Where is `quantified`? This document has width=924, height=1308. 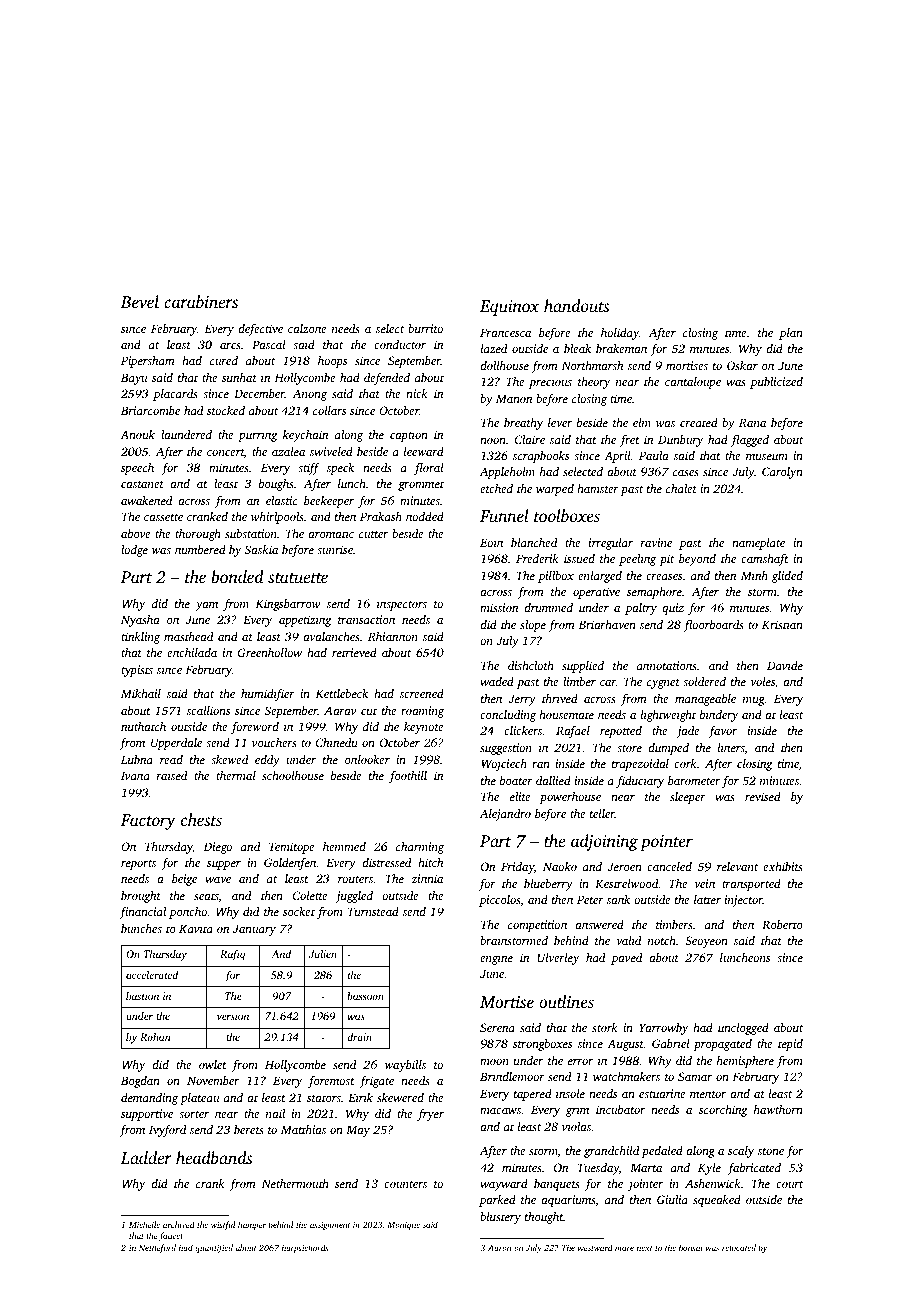 quantified is located at coordinates (214, 1248).
